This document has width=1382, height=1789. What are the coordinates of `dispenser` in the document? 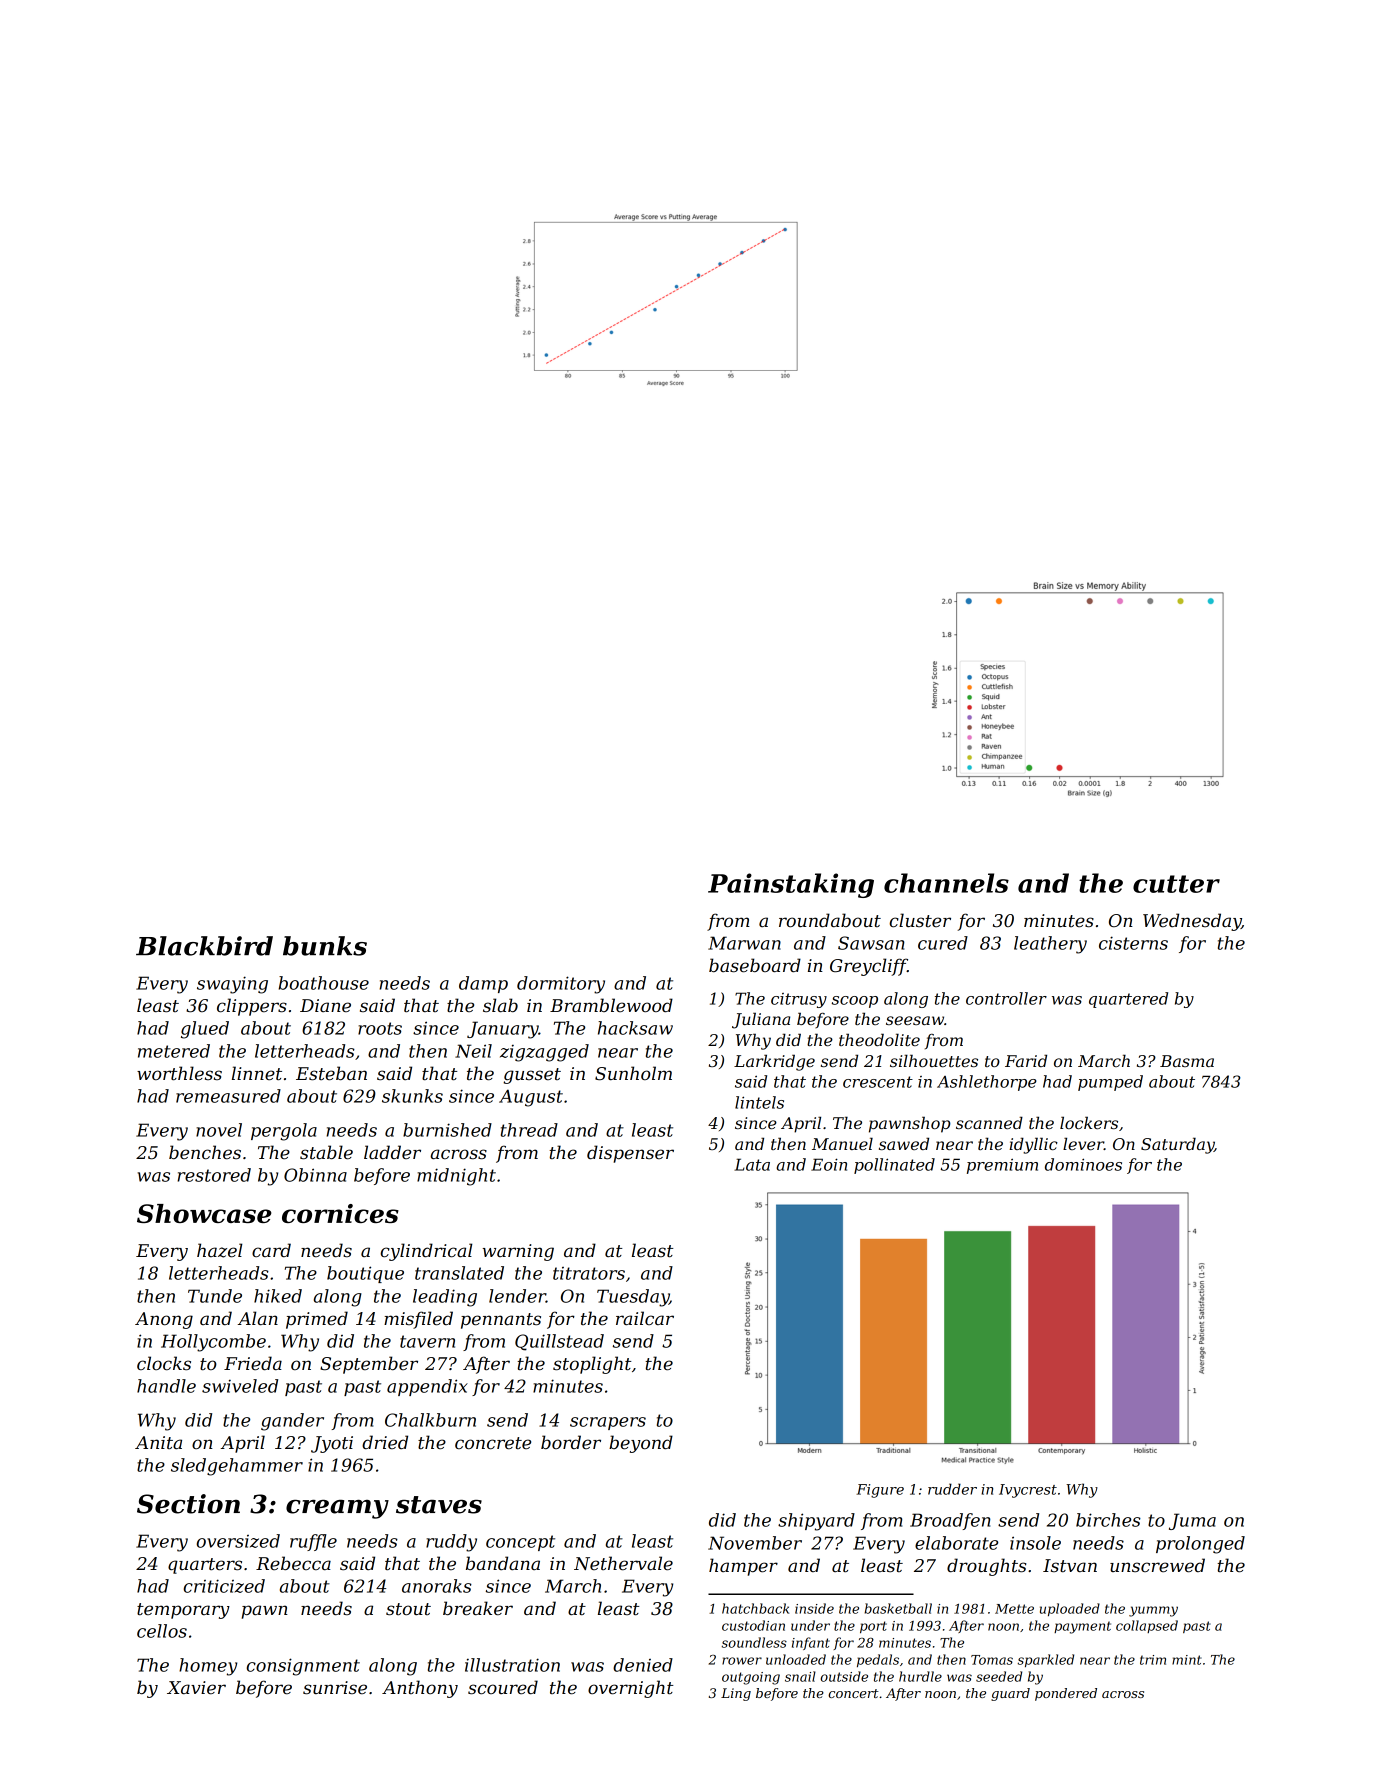 It's located at (630, 1154).
